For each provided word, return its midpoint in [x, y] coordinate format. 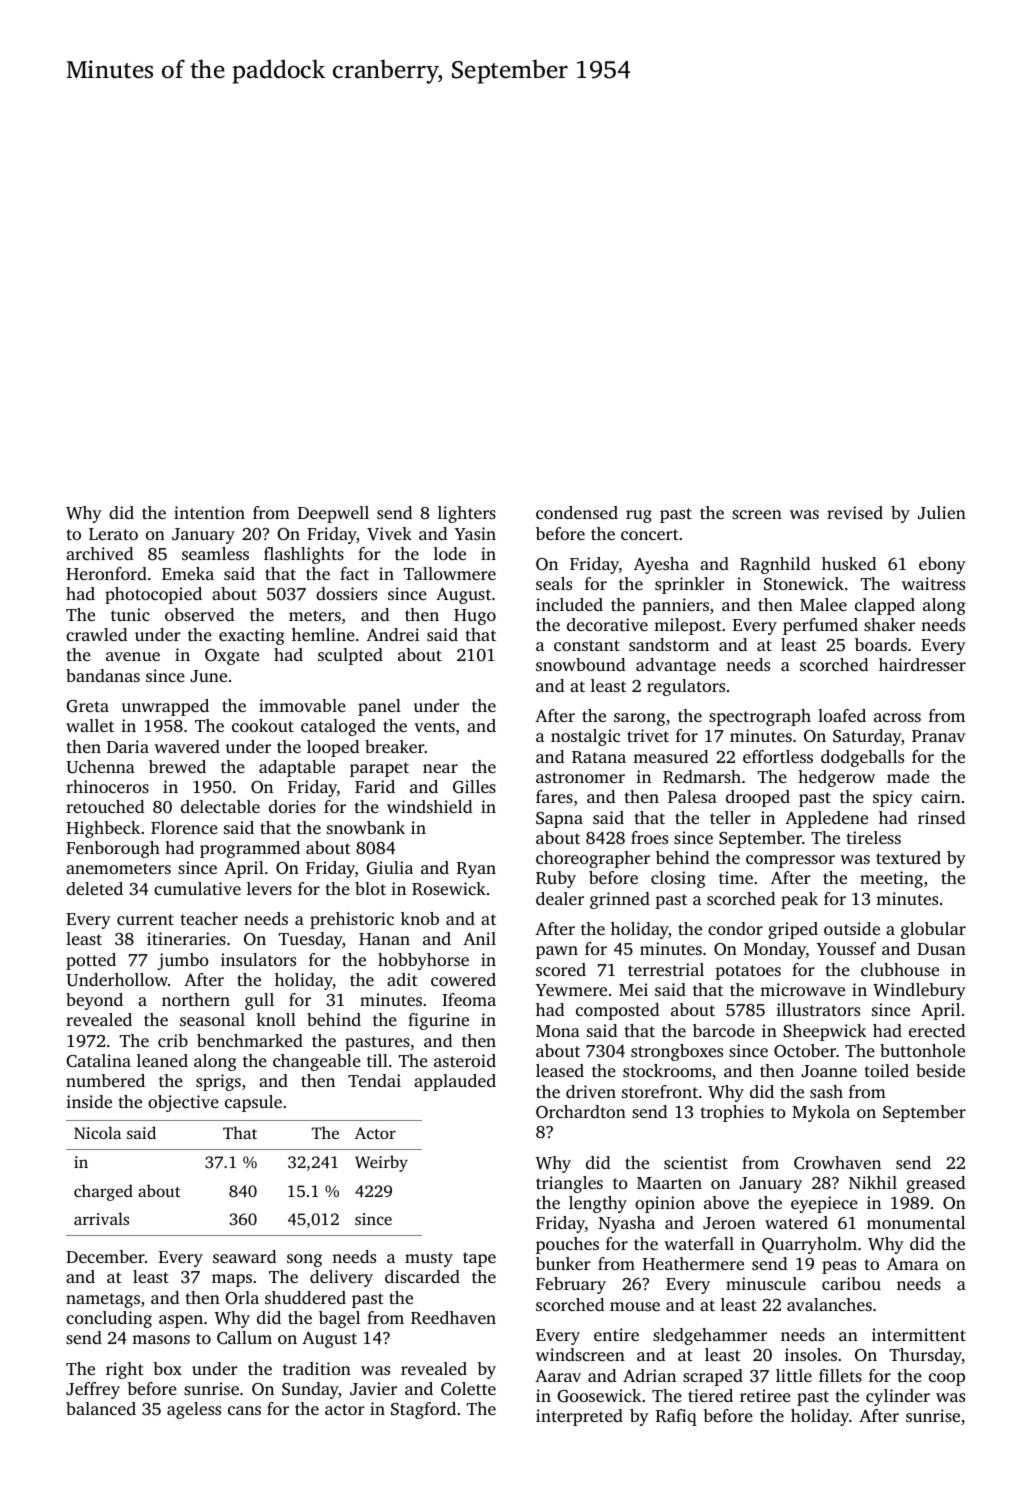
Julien [942, 513]
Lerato [113, 534]
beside [940, 1070]
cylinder [898, 1397]
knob [420, 918]
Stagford [423, 1410]
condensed [577, 512]
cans [244, 1410]
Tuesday [311, 940]
